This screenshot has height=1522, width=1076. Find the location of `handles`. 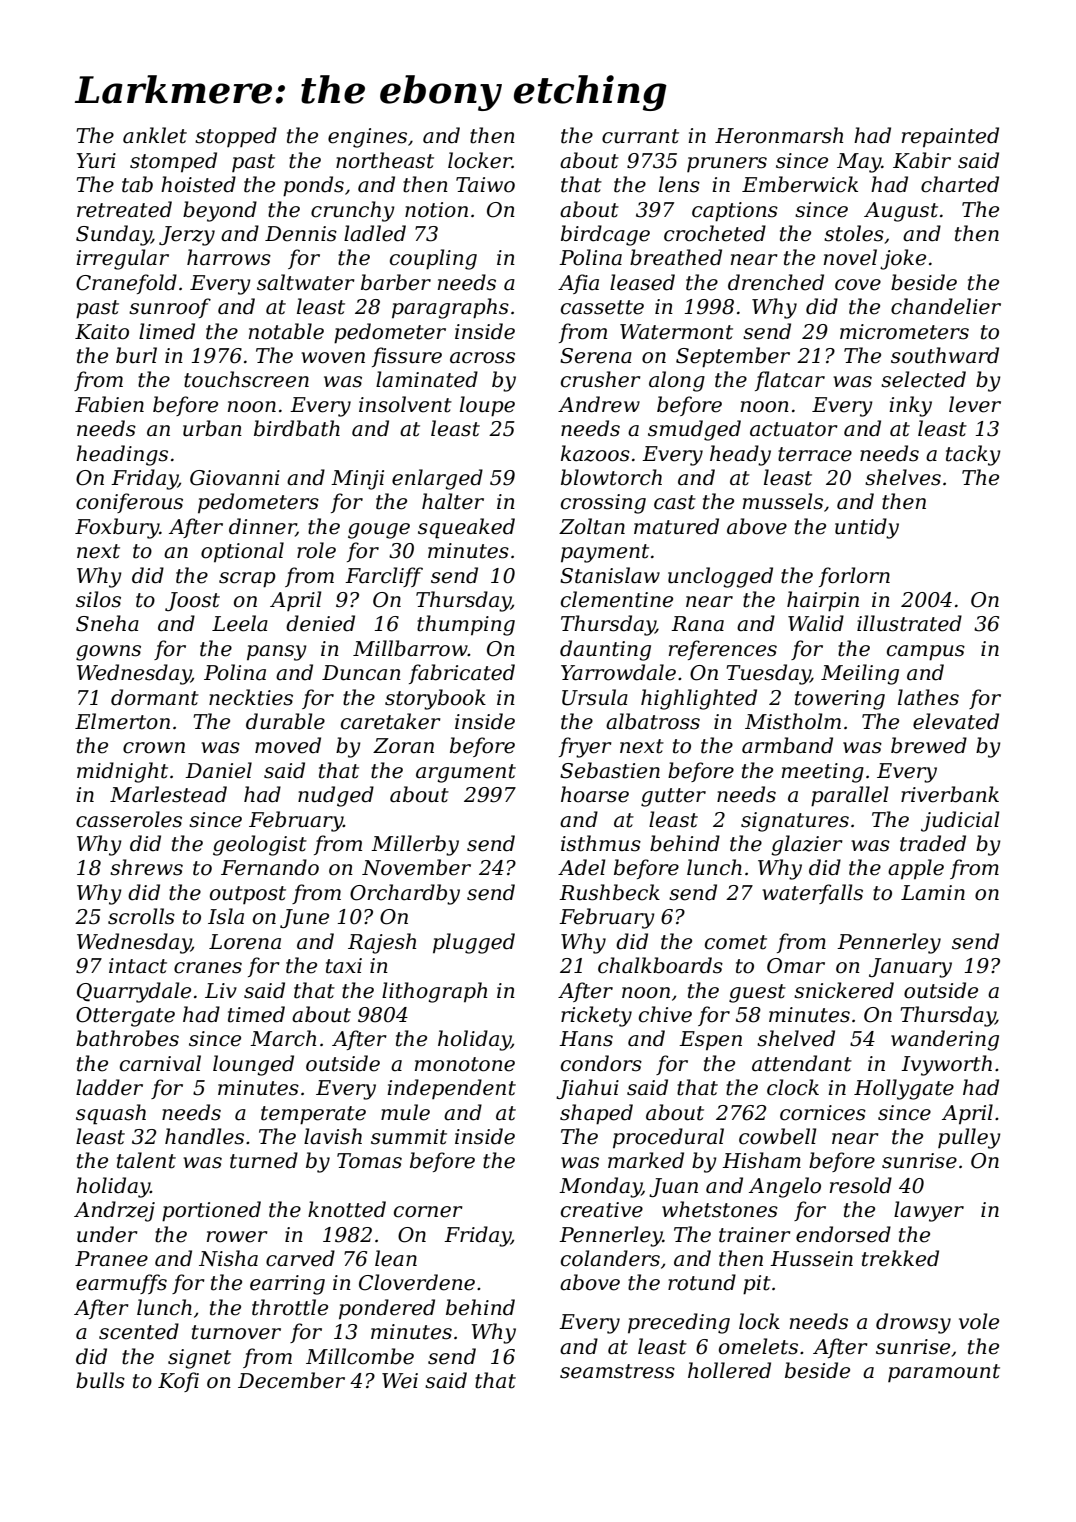

handles is located at coordinates (204, 1136).
